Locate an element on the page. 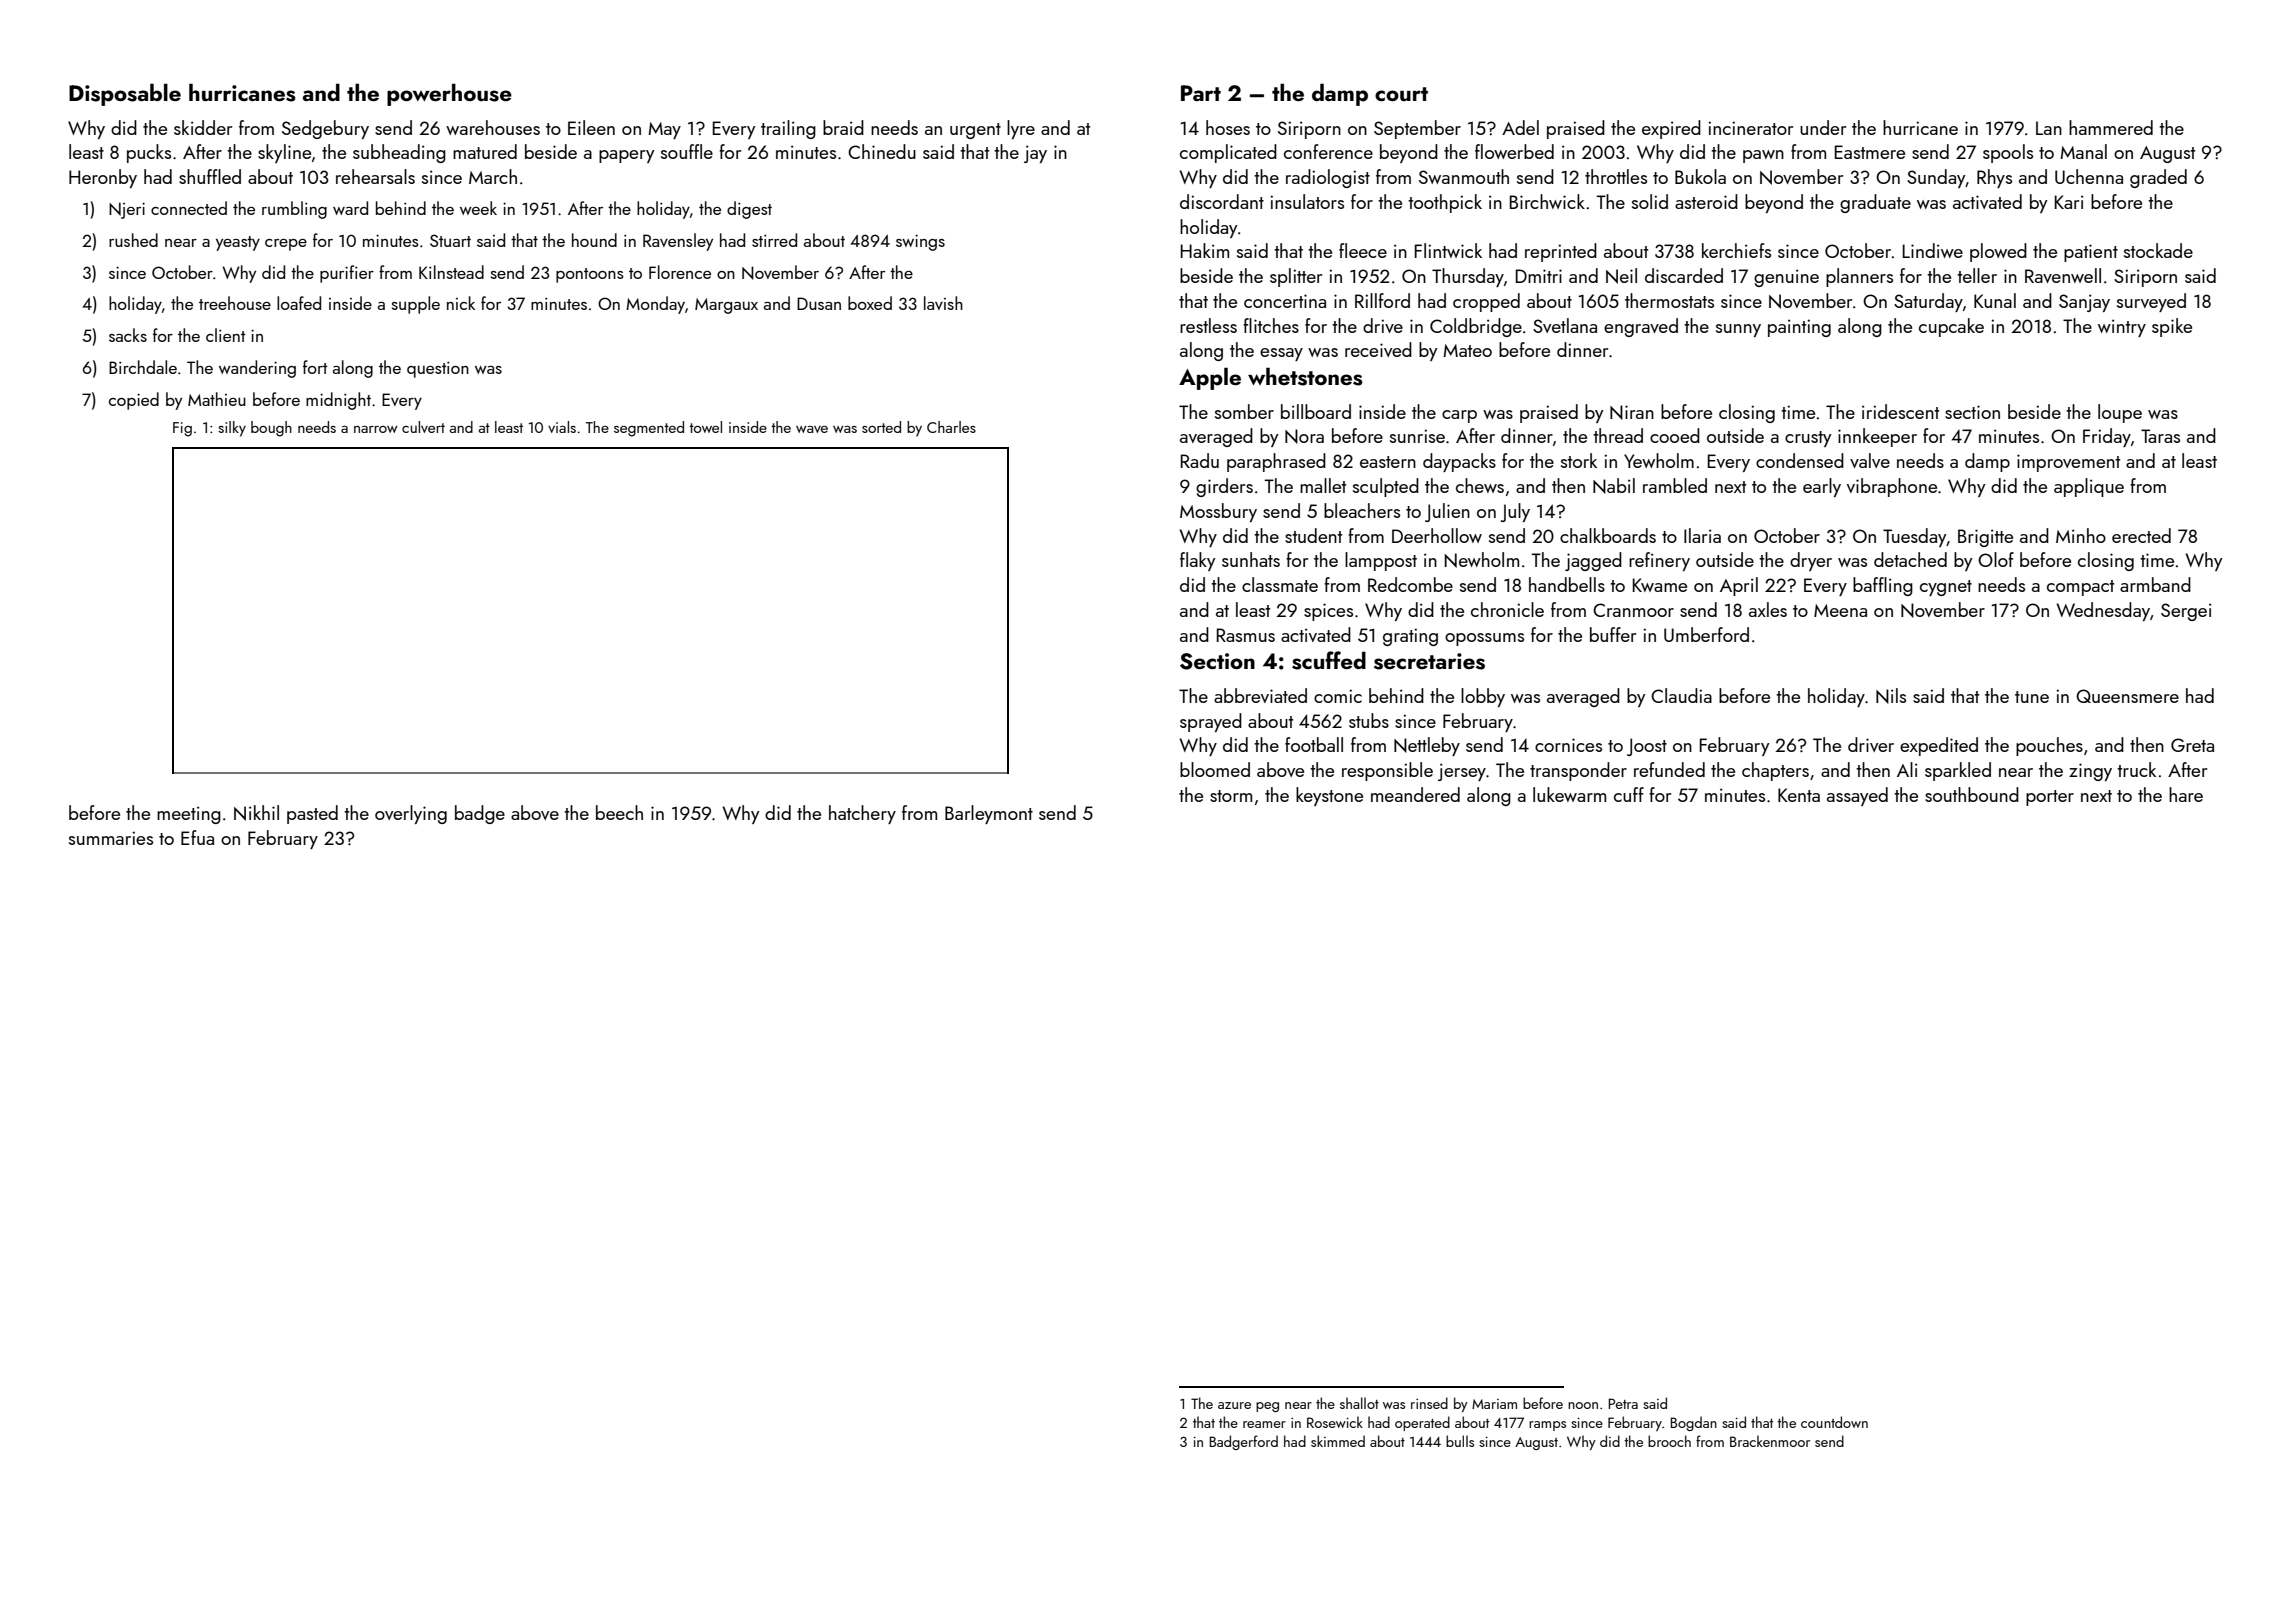  Fig is located at coordinates (182, 429).
